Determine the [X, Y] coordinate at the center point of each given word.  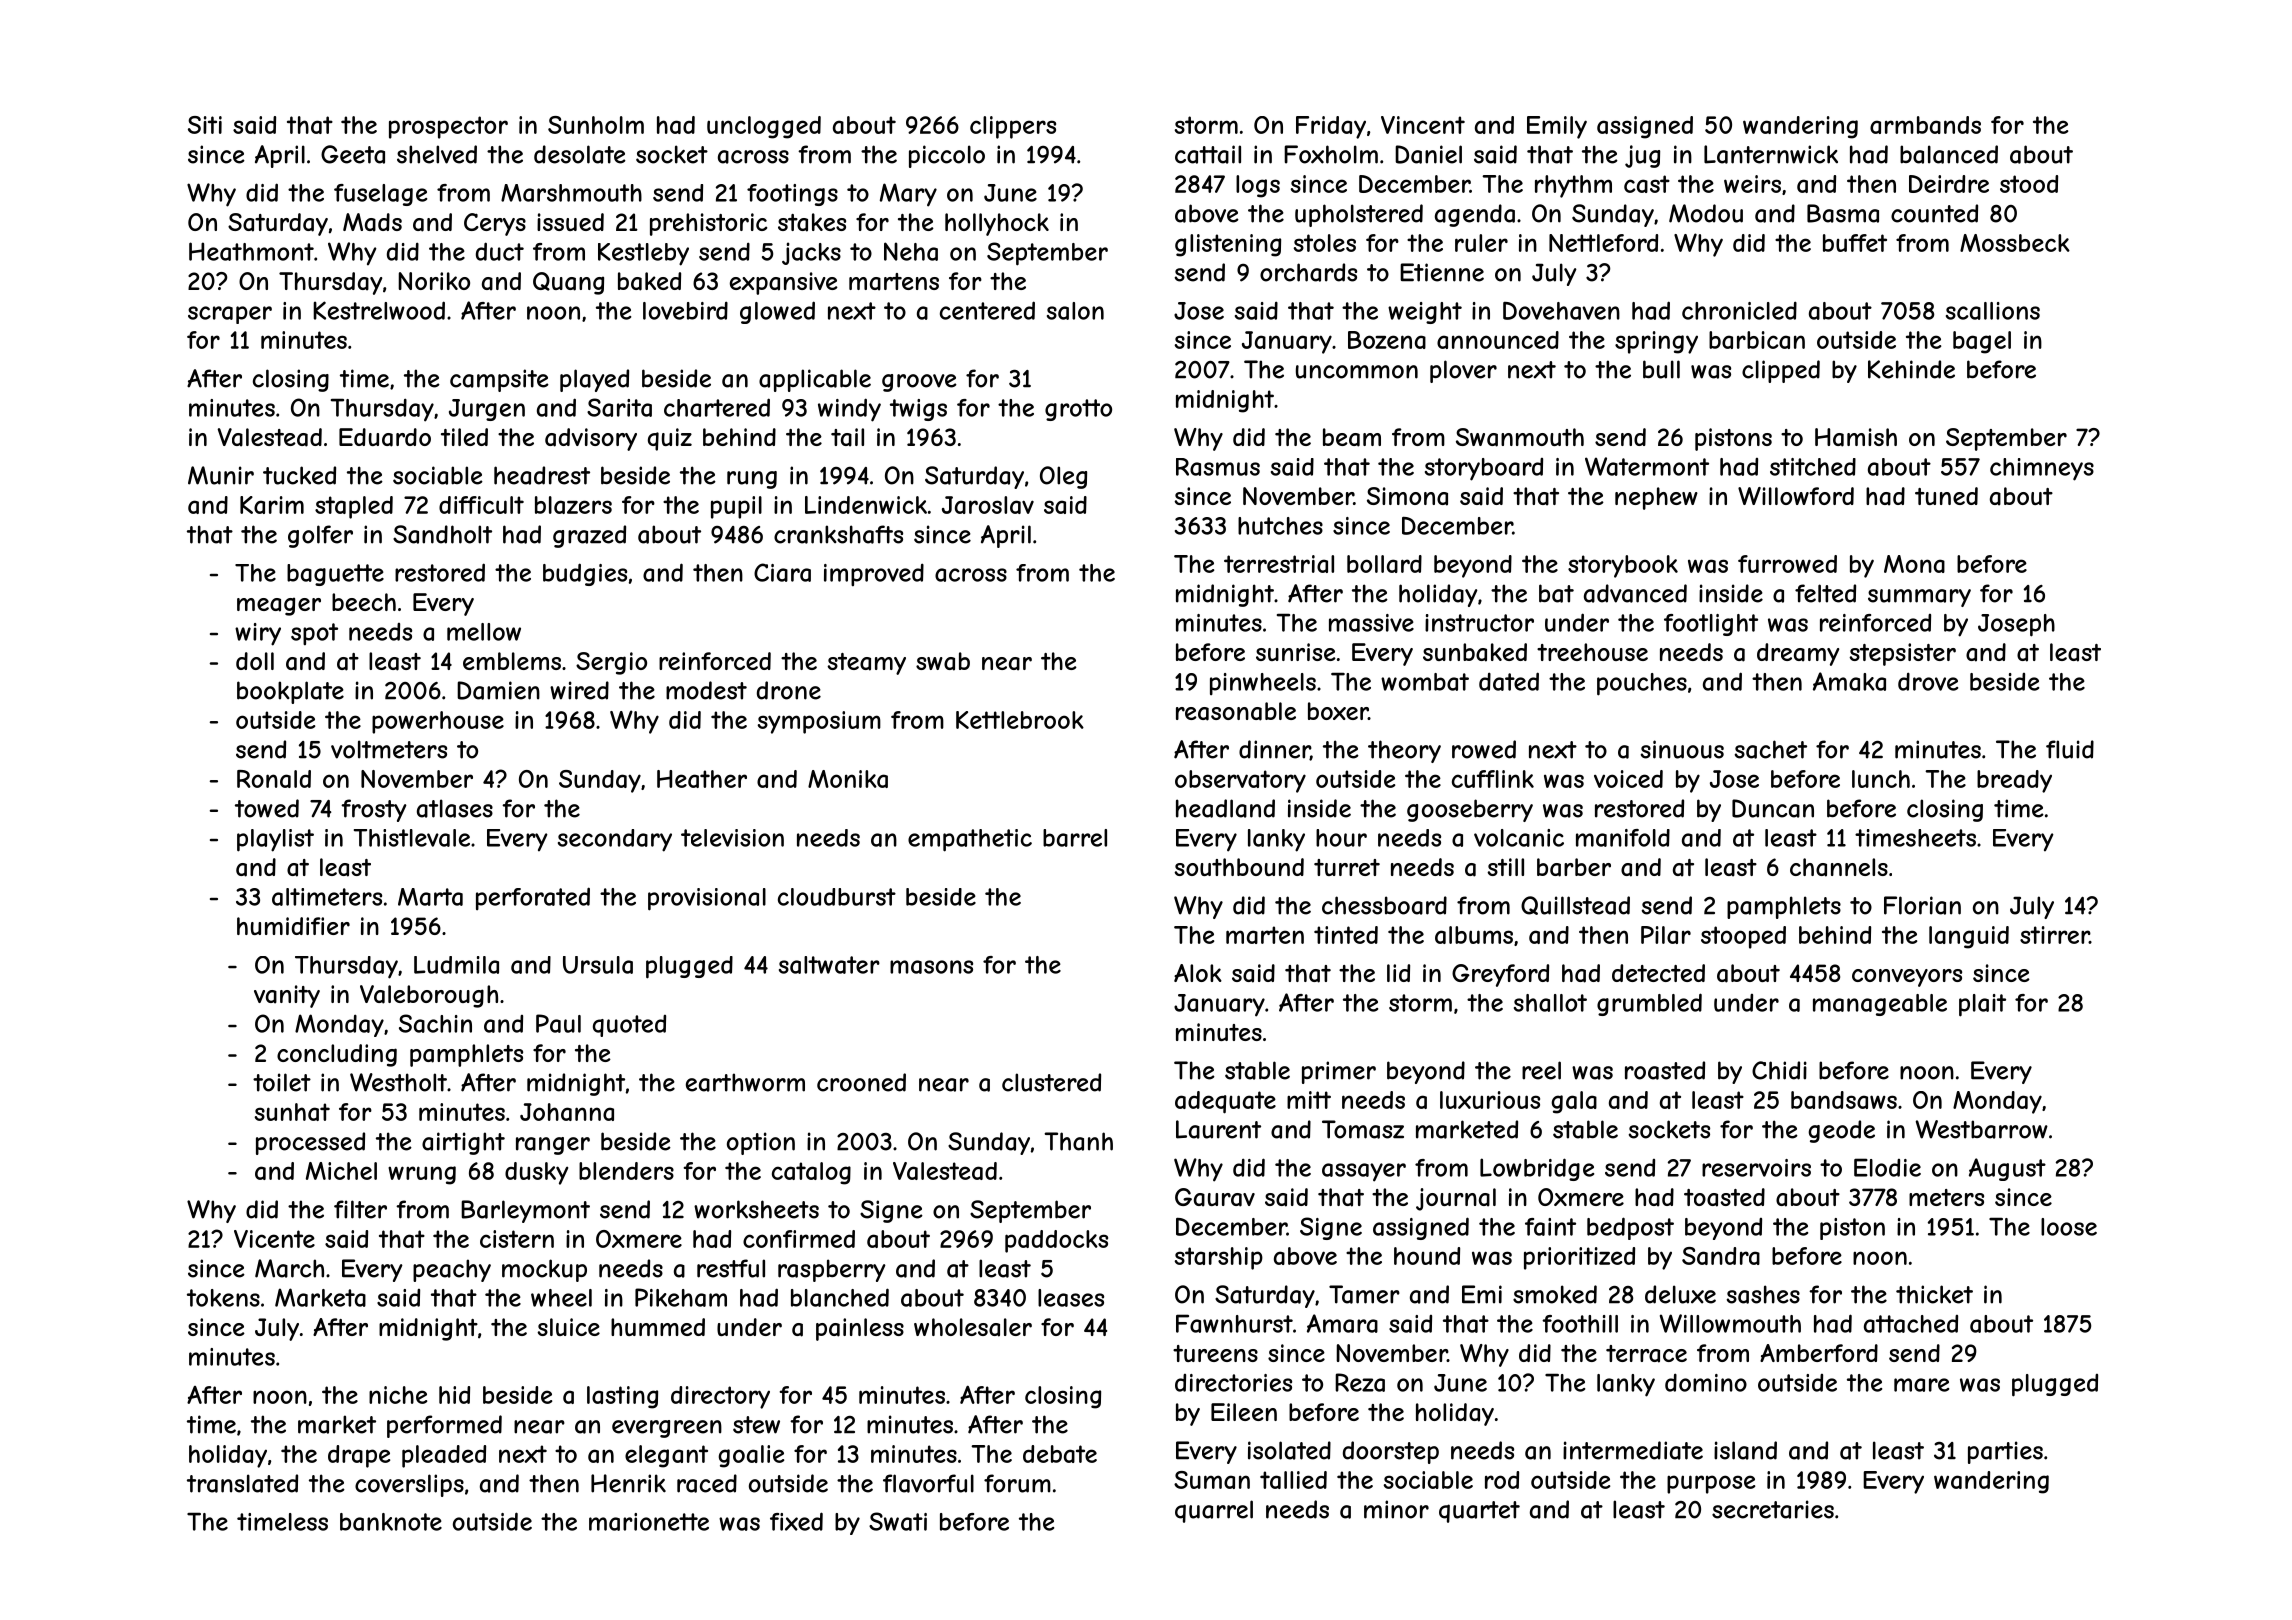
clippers [1013, 127]
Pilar [1666, 935]
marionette [649, 1522]
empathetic [970, 840]
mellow [484, 632]
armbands [1925, 125]
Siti [205, 125]
